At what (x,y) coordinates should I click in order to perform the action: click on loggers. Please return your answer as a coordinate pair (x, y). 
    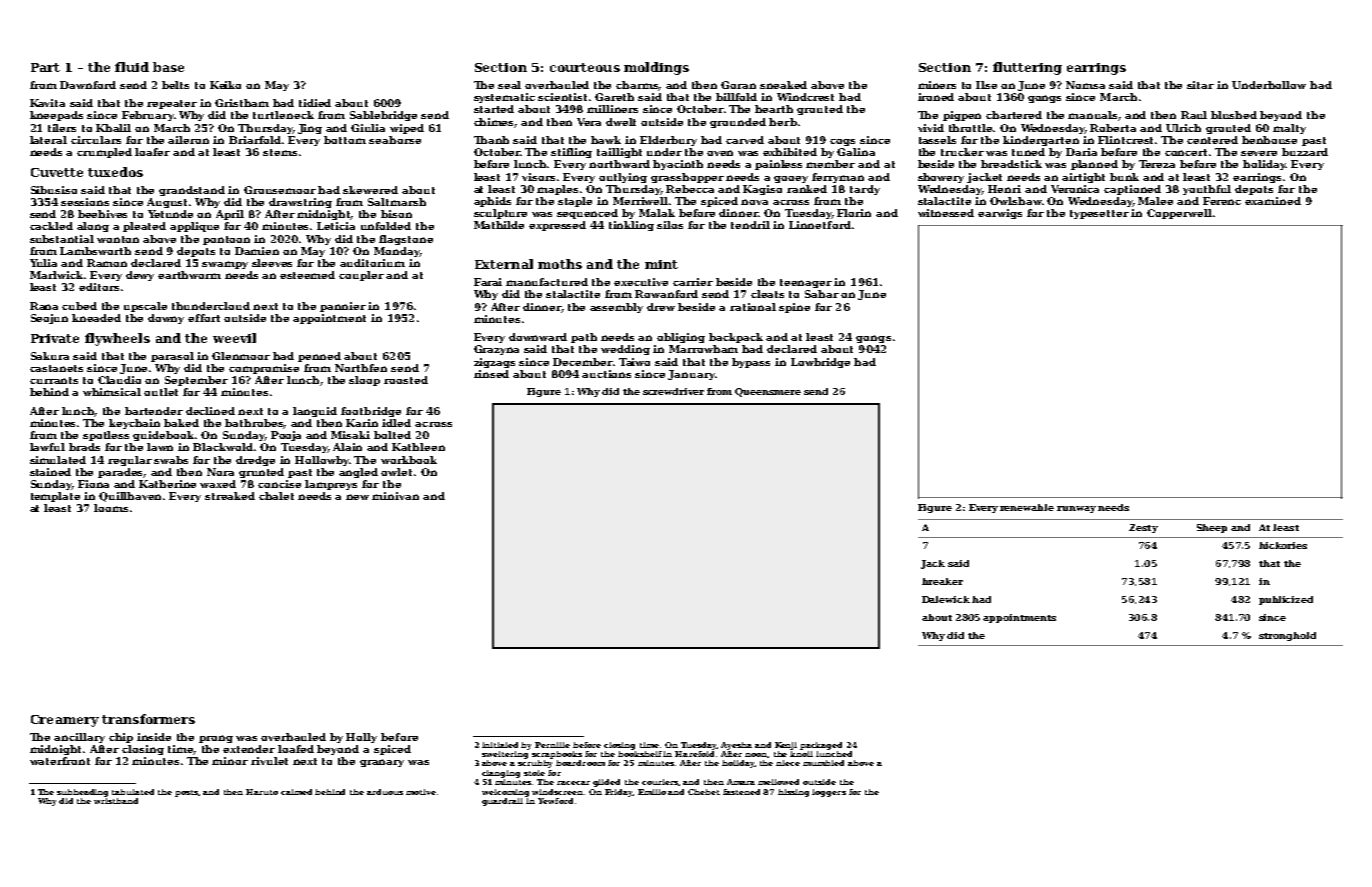
    Looking at the image, I should click on (829, 793).
